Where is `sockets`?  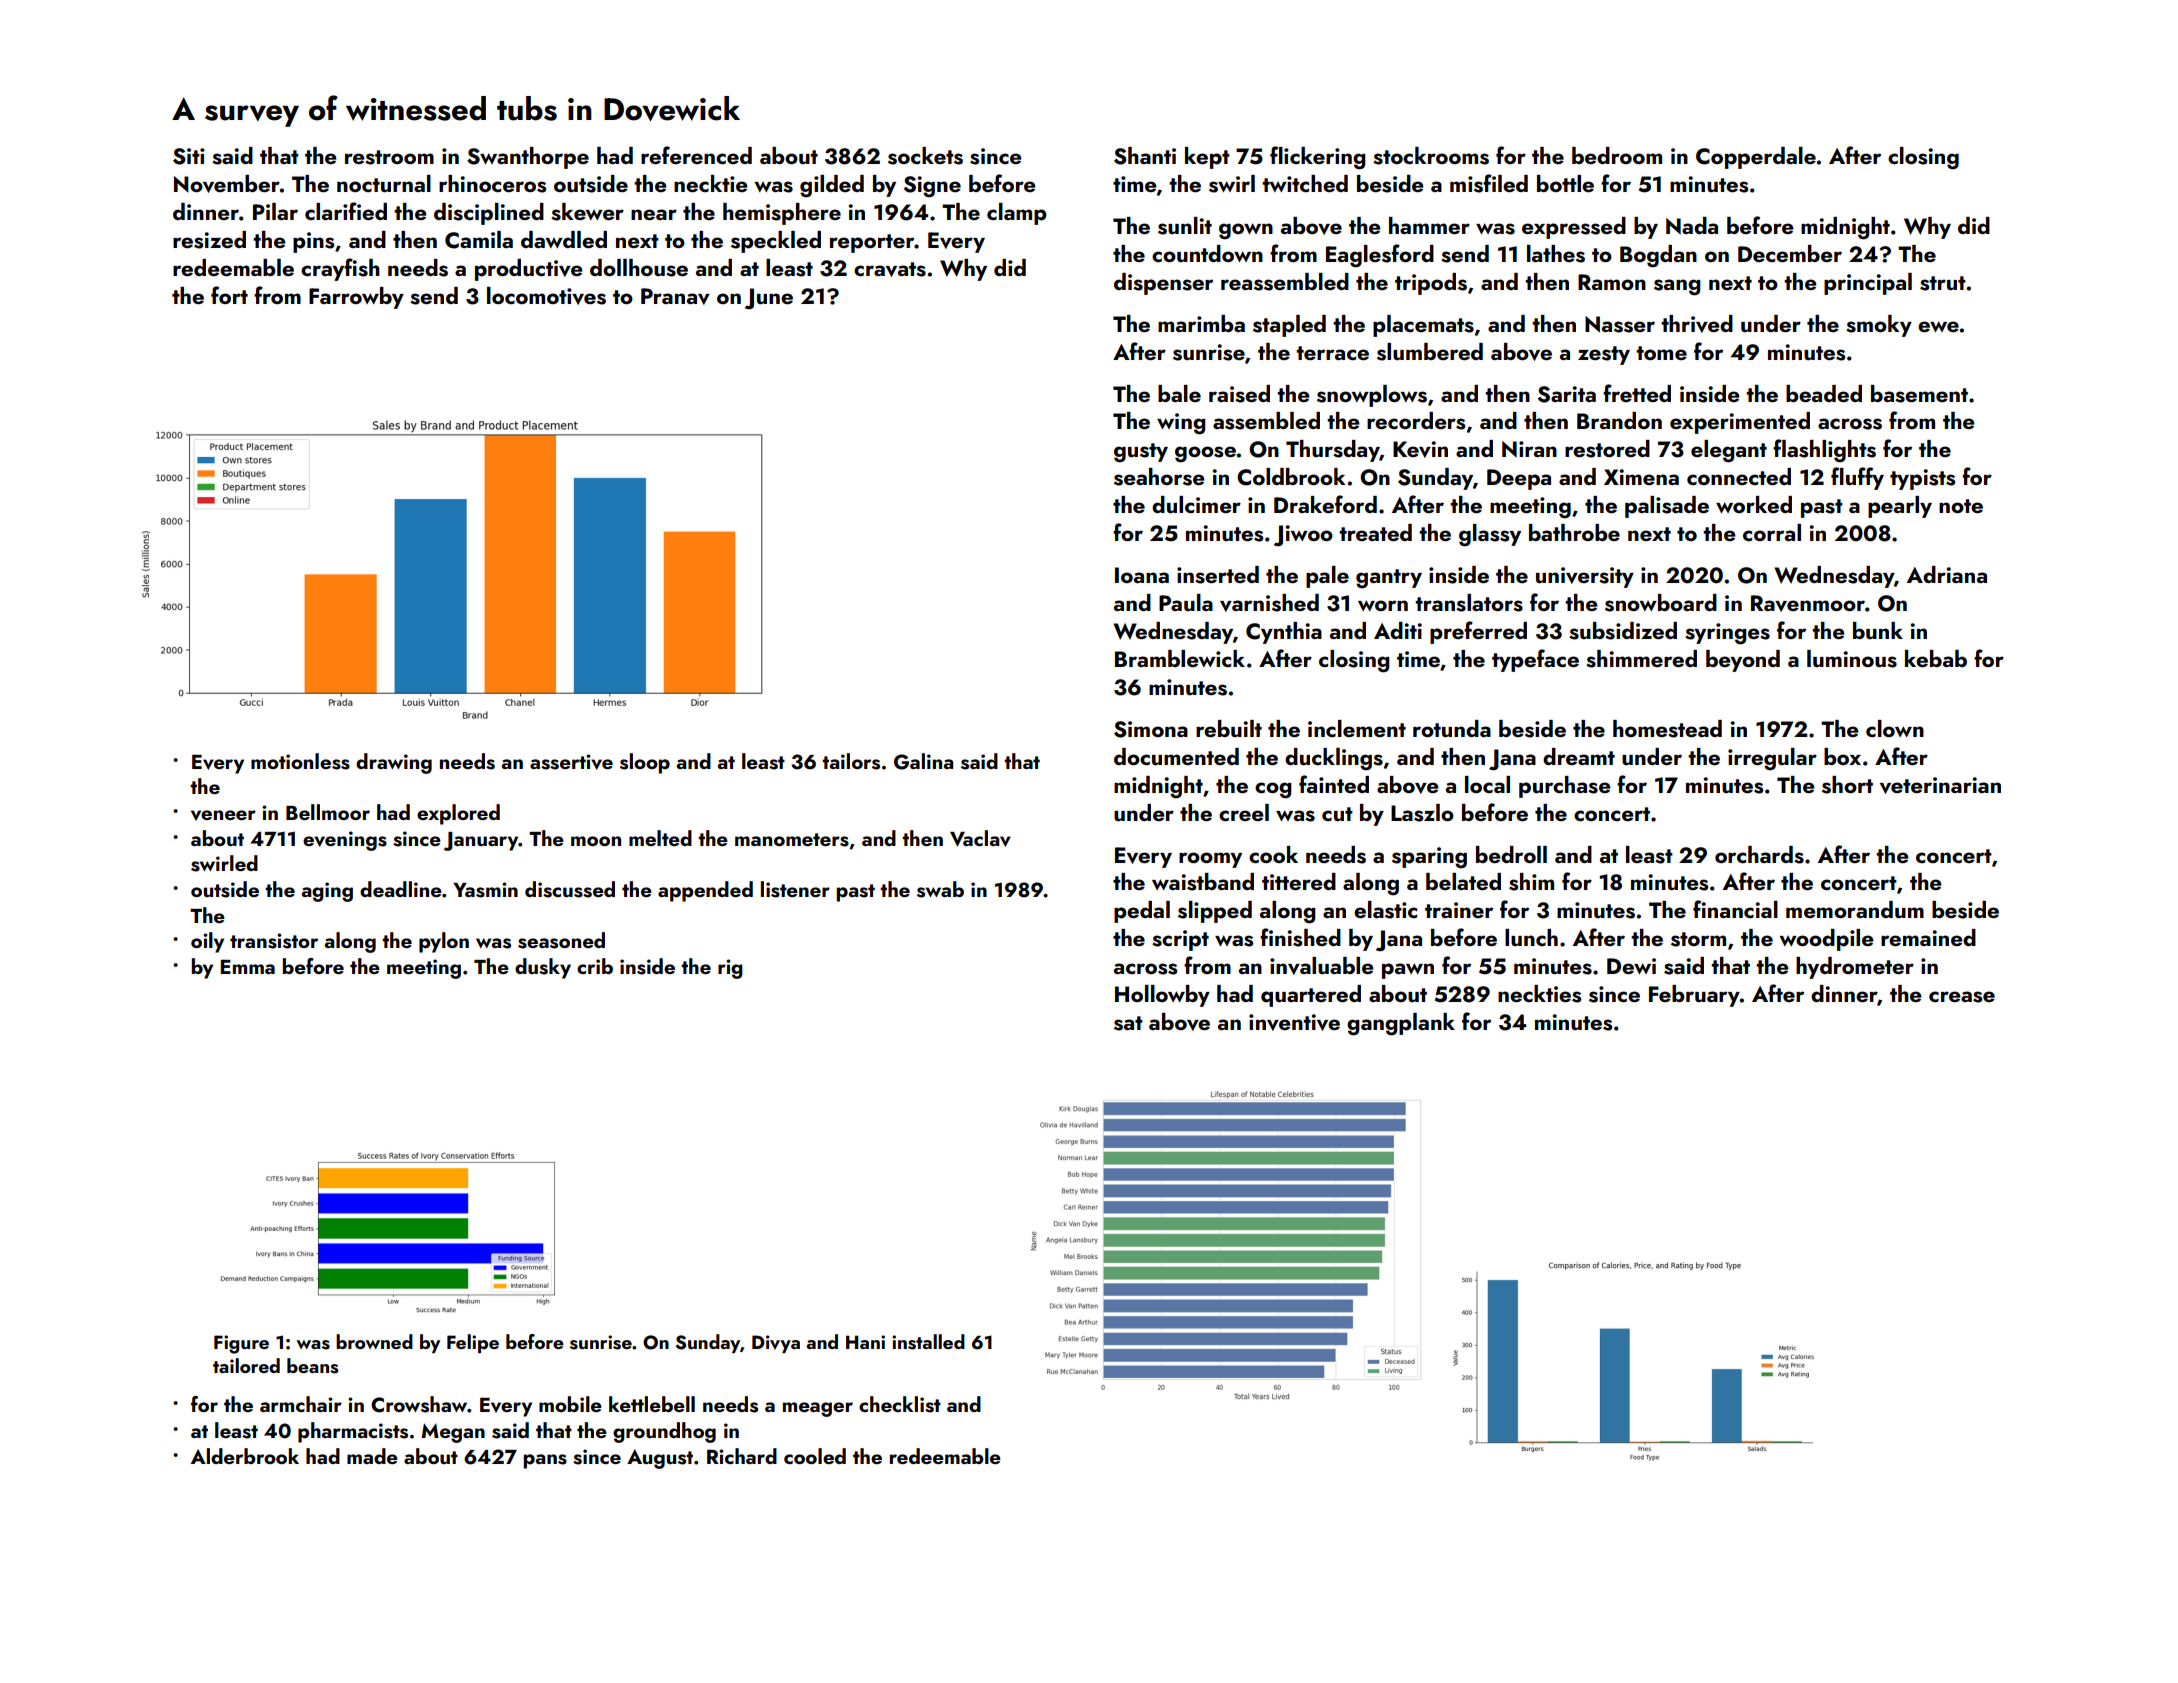
sockets is located at coordinates (925, 156).
